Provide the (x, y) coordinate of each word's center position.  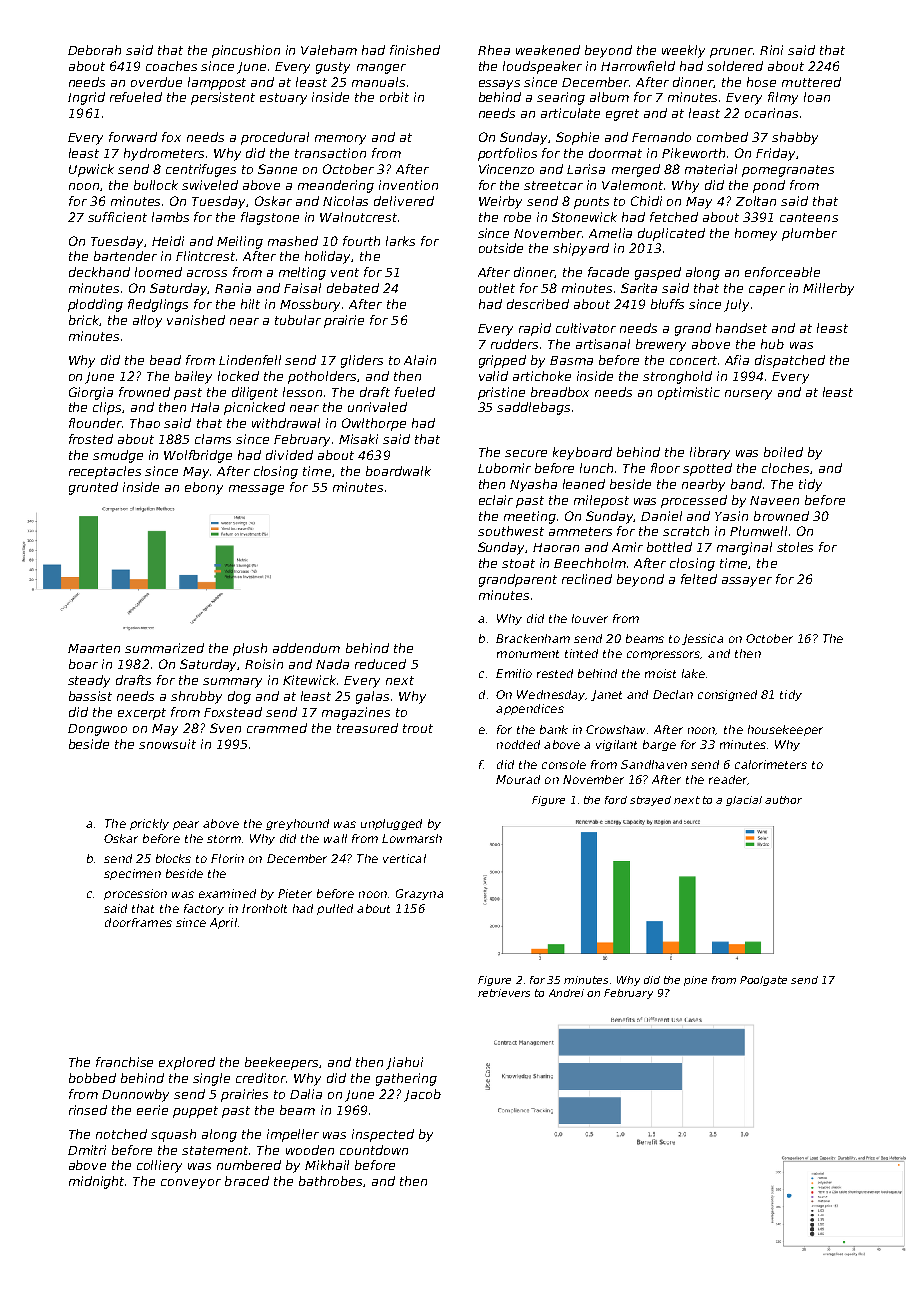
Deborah (94, 50)
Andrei (566, 993)
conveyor (191, 1184)
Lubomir (504, 468)
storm (224, 839)
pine (695, 981)
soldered (735, 66)
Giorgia (91, 393)
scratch (686, 531)
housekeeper (785, 730)
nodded (518, 744)
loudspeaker (542, 67)
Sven (225, 728)
